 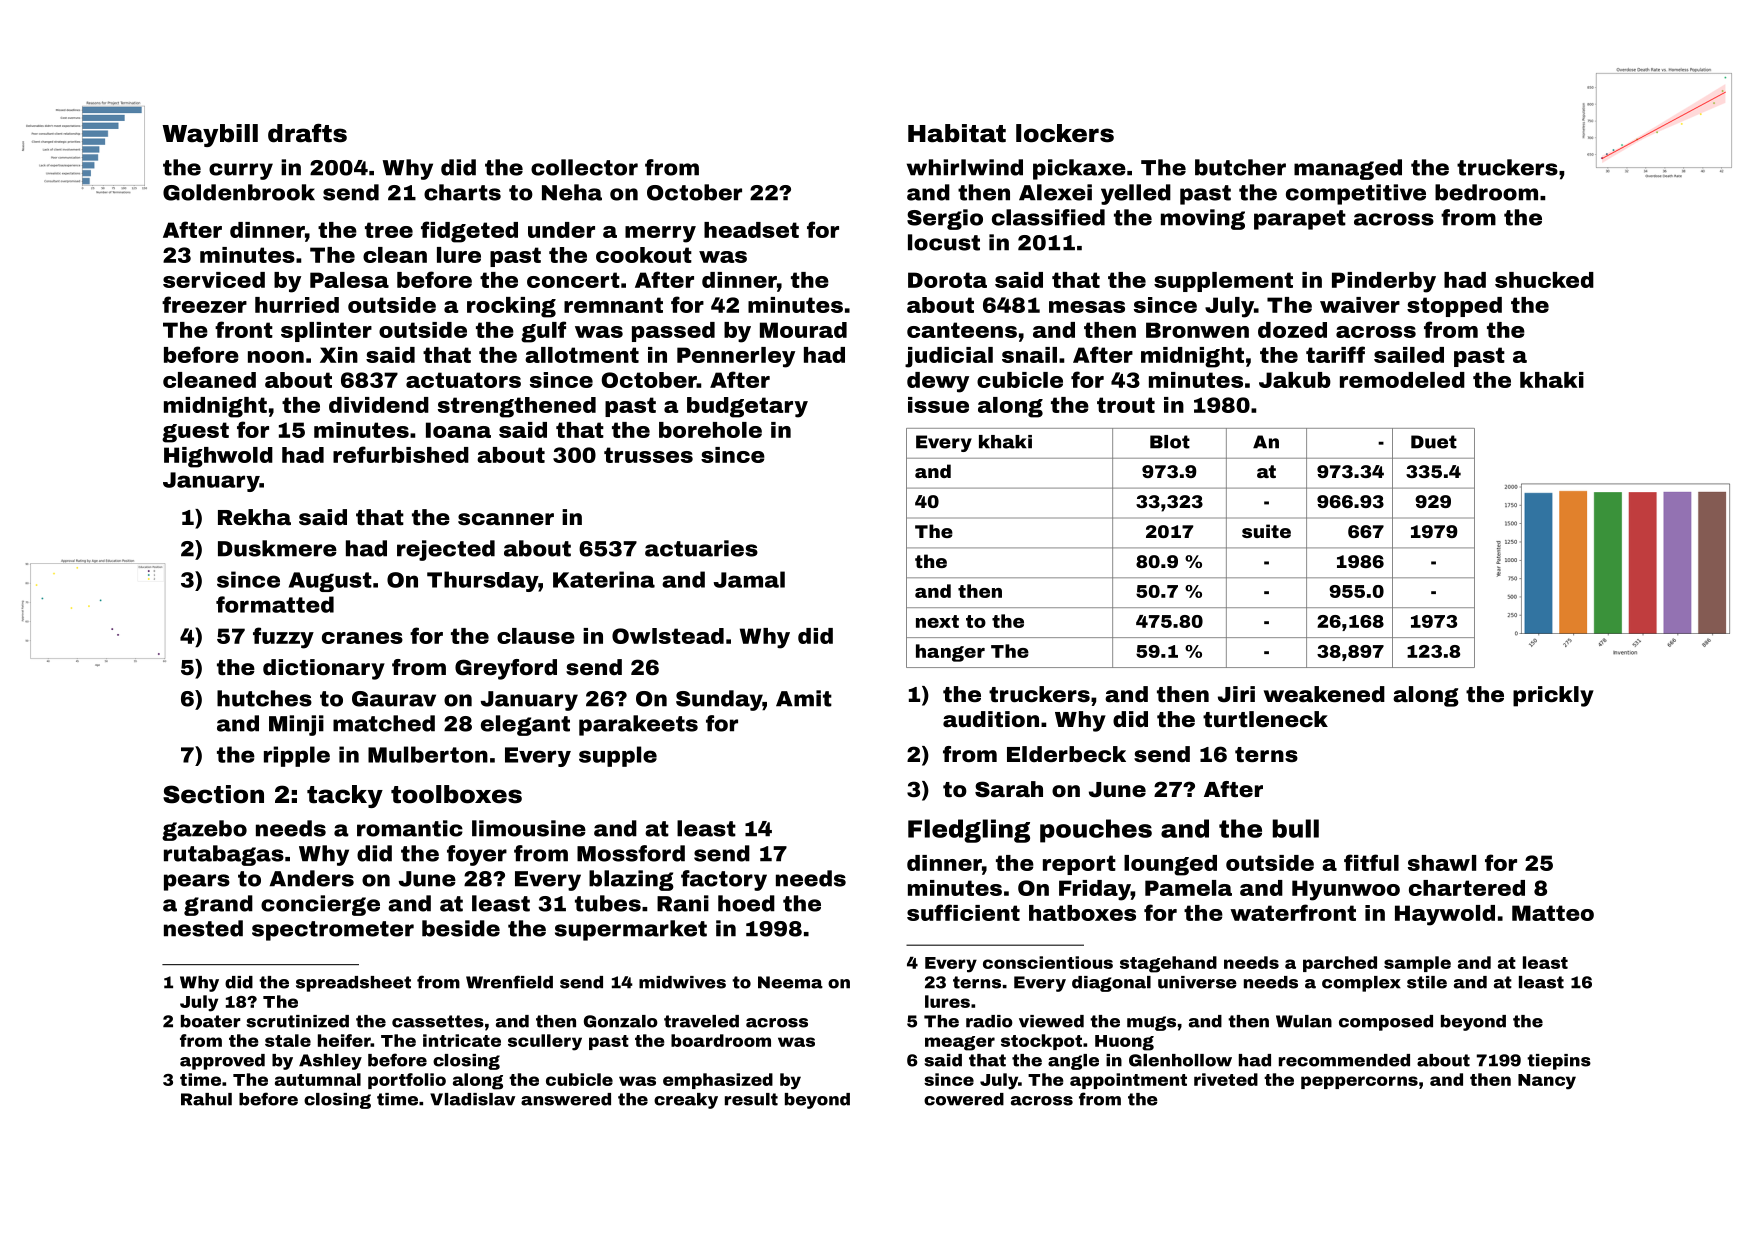 I want to click on Habitat, so click(x=957, y=133).
